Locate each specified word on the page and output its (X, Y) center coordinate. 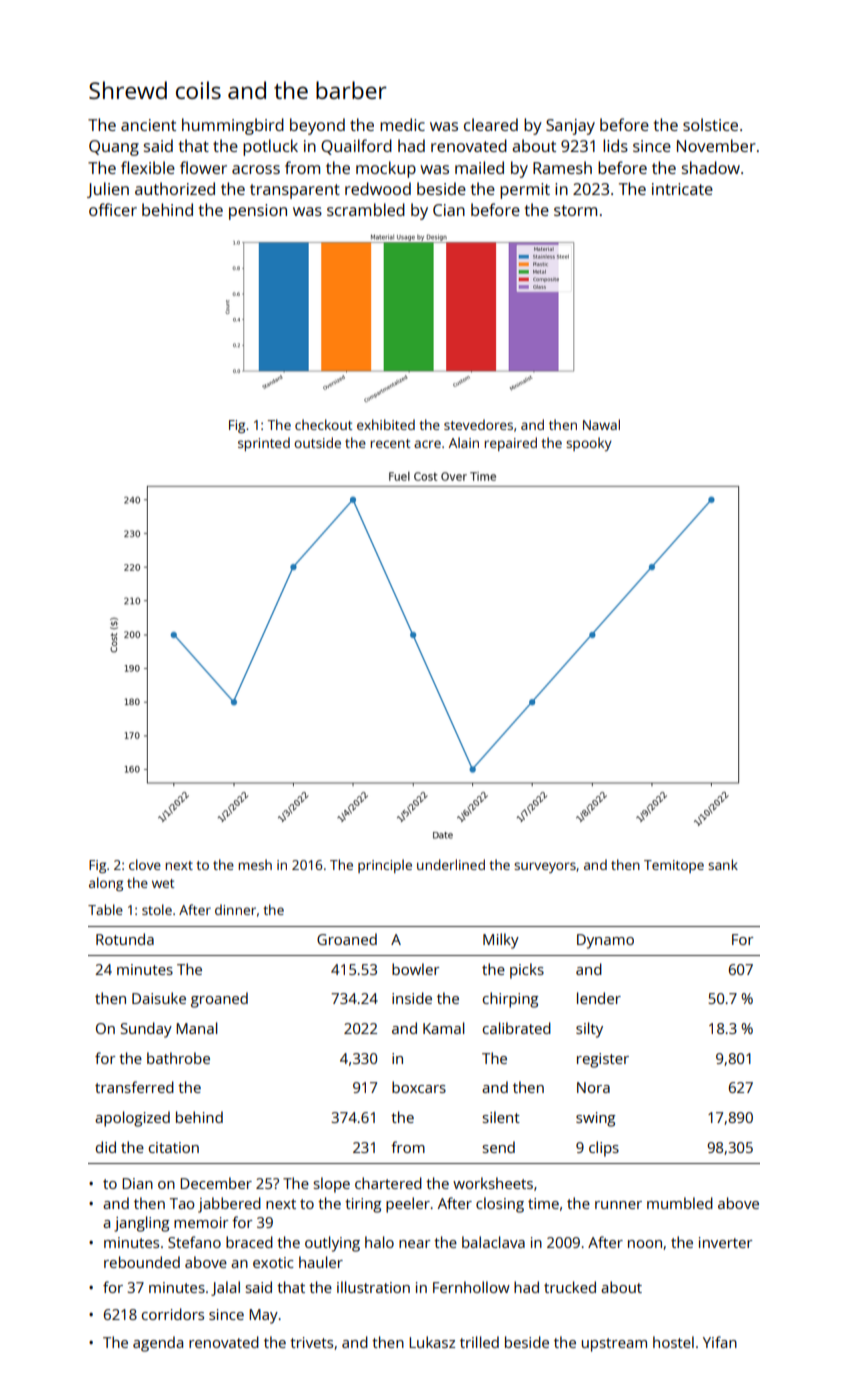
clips (604, 1149)
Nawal (601, 424)
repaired (510, 444)
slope (332, 1185)
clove (145, 864)
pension (258, 212)
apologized (132, 1119)
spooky (589, 444)
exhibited (386, 424)
